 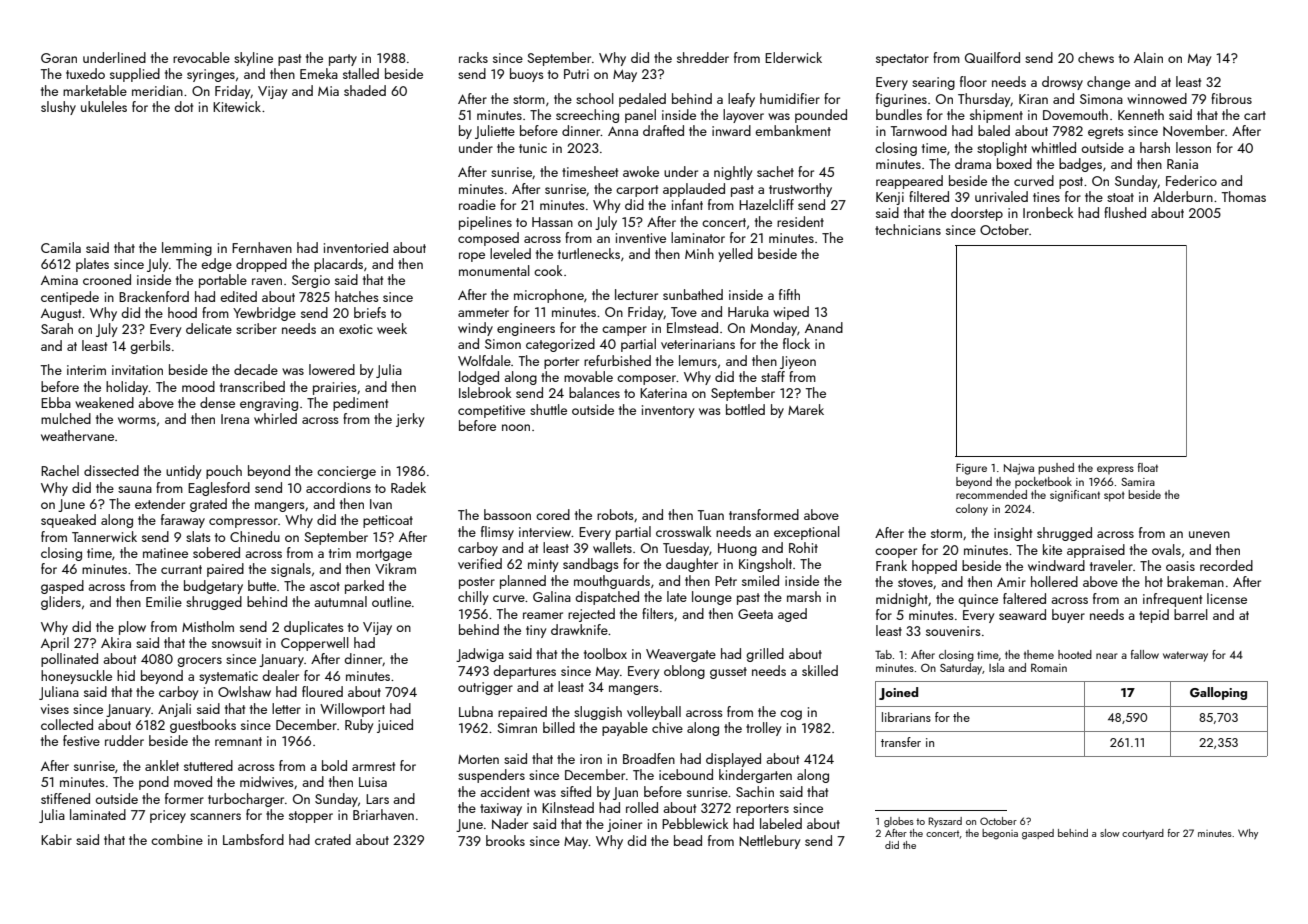 I want to click on April, so click(x=55, y=644).
